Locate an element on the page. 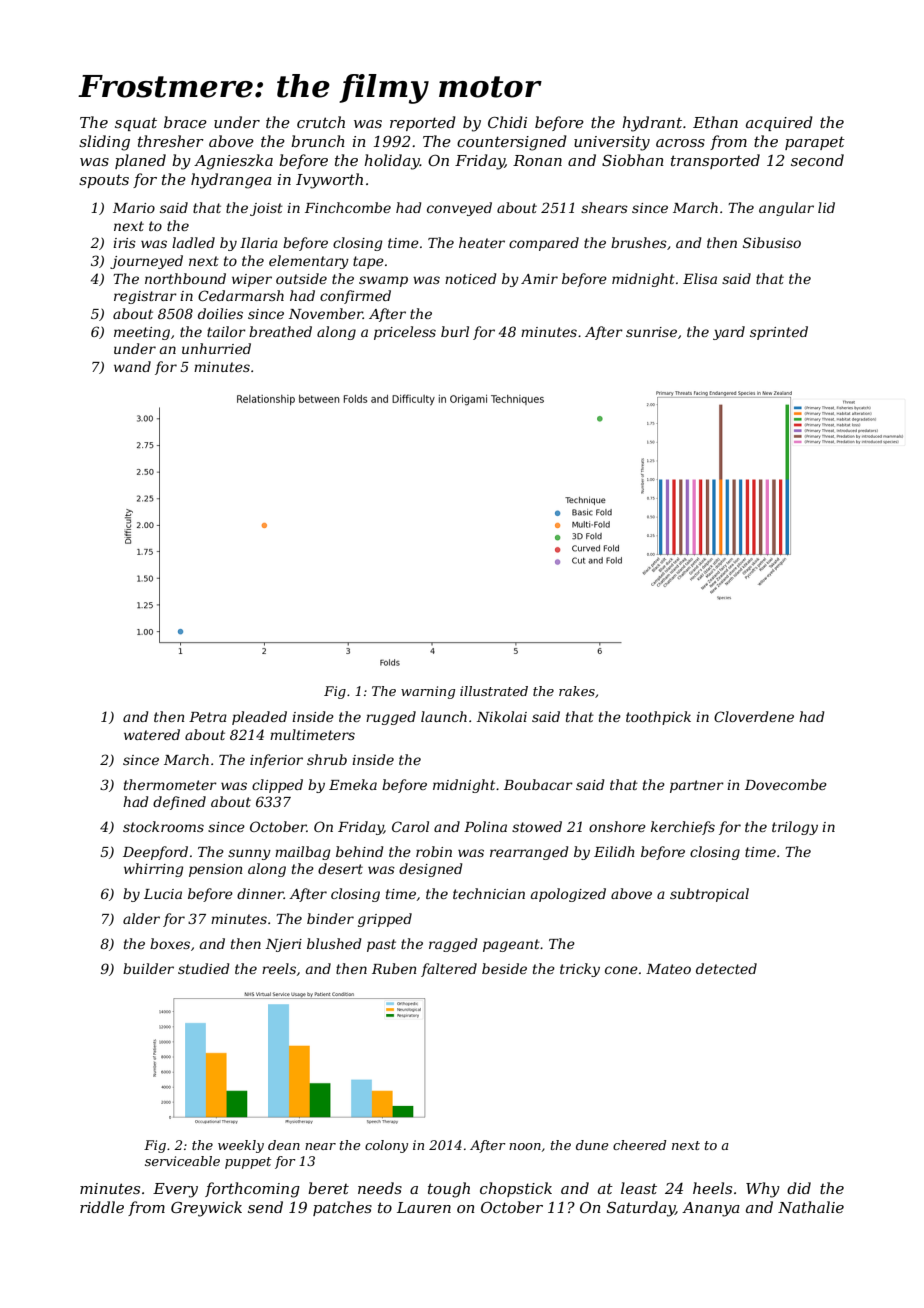  warning is located at coordinates (428, 692).
